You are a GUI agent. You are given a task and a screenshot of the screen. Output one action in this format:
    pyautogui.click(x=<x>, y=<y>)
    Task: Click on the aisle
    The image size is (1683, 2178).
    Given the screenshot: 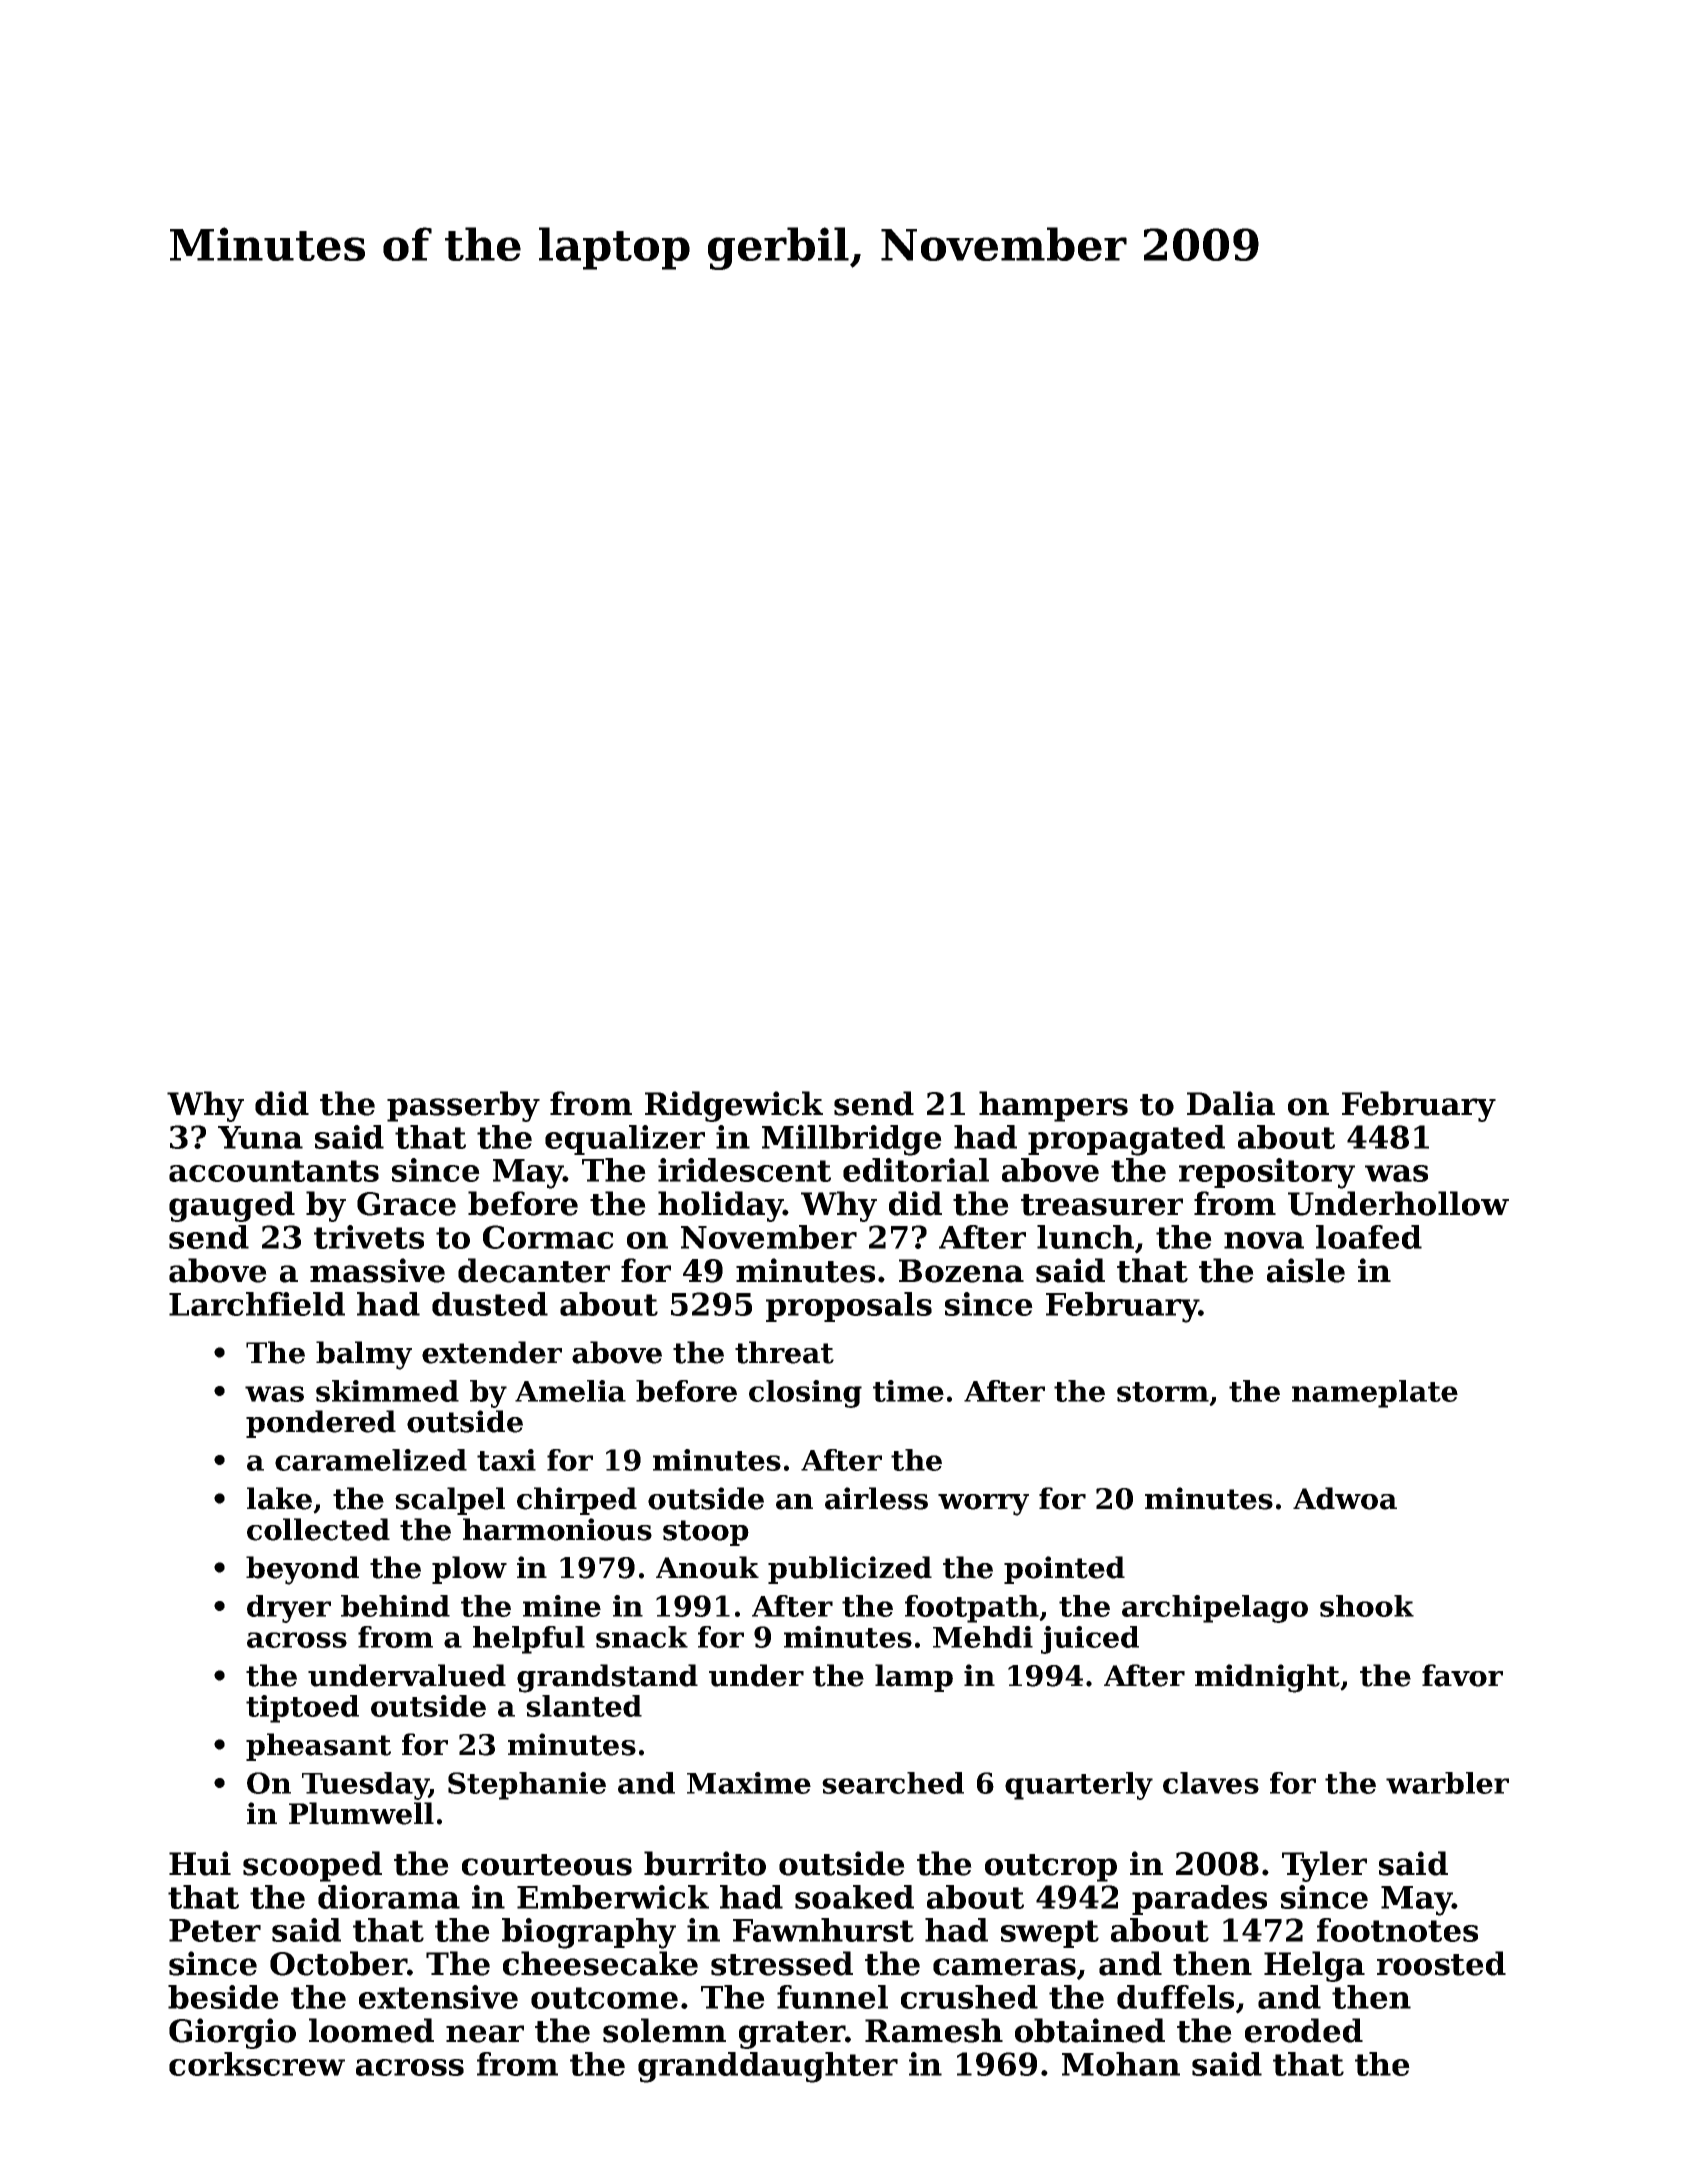 What is the action you would take?
    pyautogui.click(x=1306, y=1270)
